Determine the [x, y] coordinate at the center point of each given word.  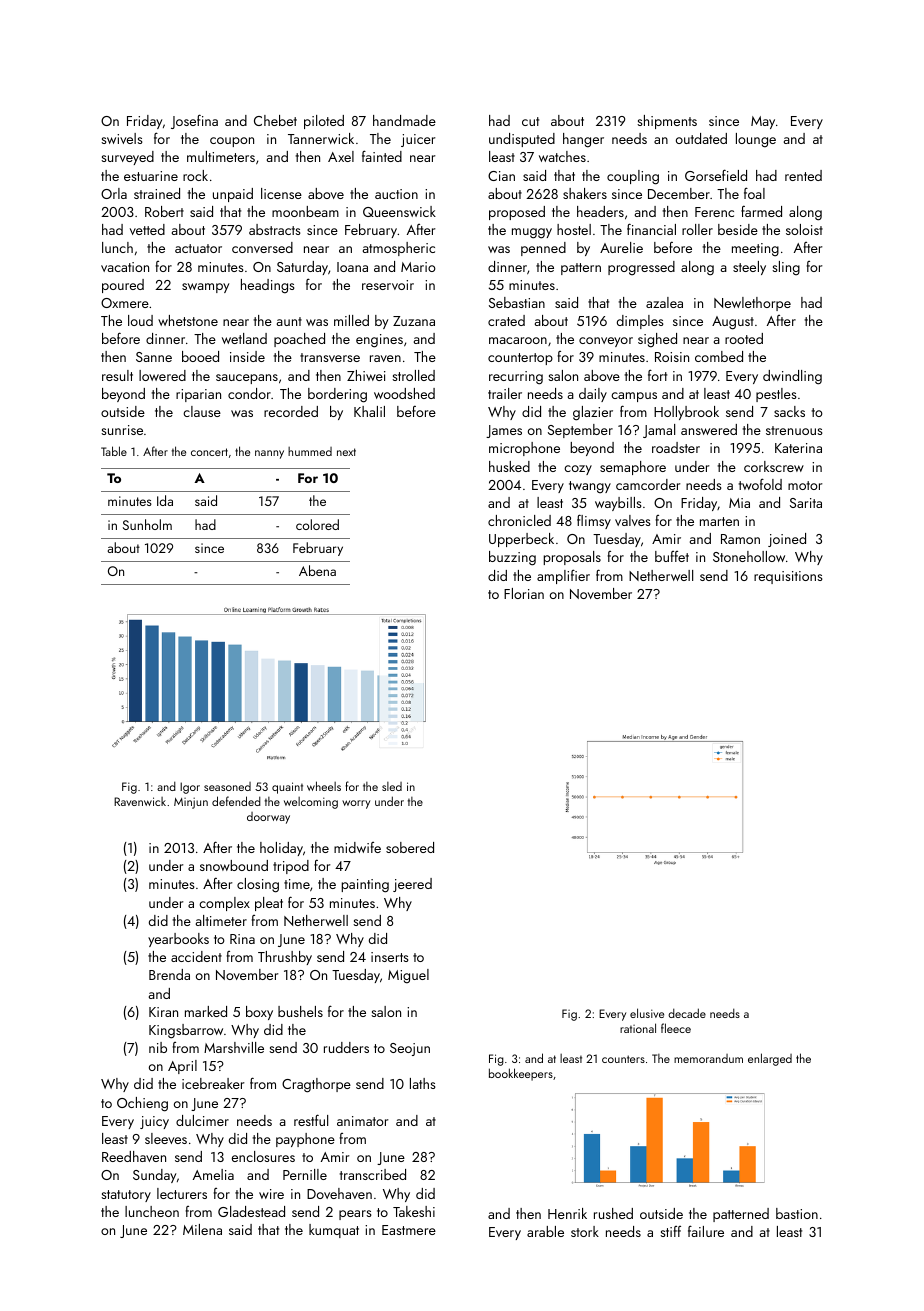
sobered [410, 847]
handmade [404, 120]
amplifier [563, 576]
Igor [190, 788]
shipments [667, 122]
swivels [122, 138]
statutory [126, 1196]
